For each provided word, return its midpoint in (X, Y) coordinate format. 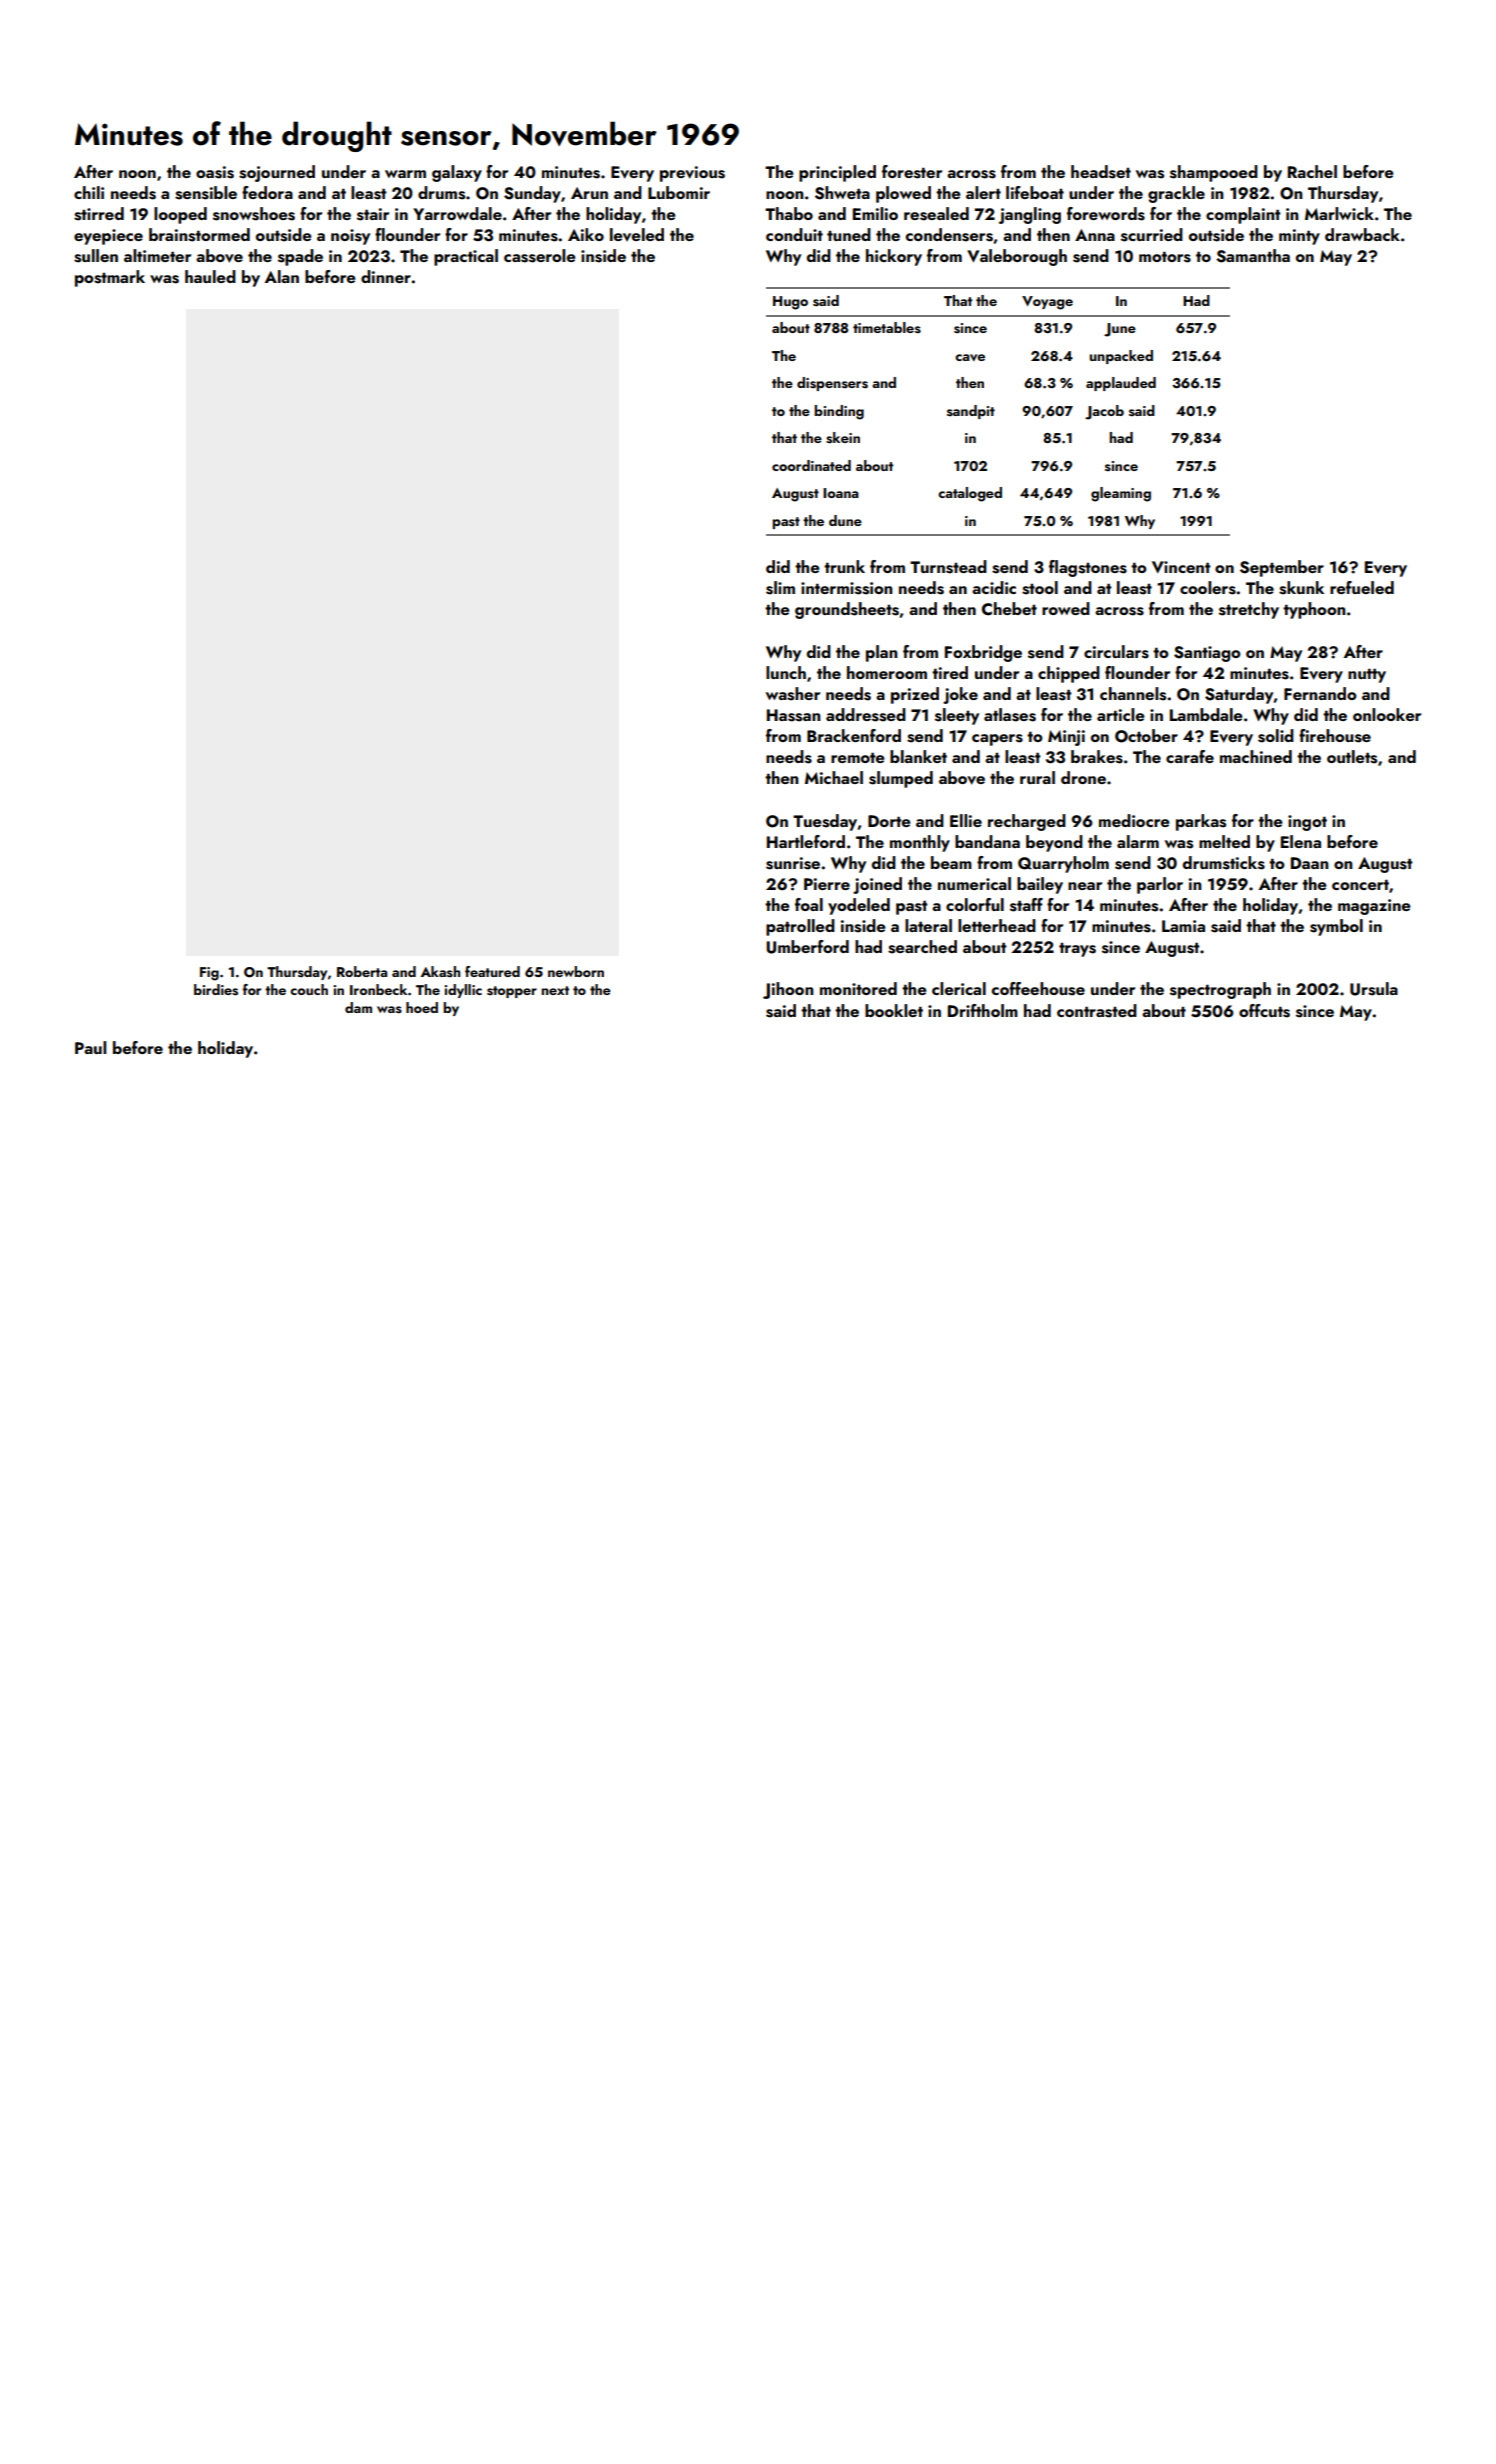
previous (692, 174)
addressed (866, 715)
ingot (1307, 823)
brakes (1097, 757)
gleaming (1121, 494)
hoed (422, 1007)
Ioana (841, 493)
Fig (209, 974)
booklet (894, 1010)
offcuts (1264, 1011)
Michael (834, 777)
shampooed (1214, 173)
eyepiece (108, 237)
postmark (110, 278)
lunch (786, 672)
